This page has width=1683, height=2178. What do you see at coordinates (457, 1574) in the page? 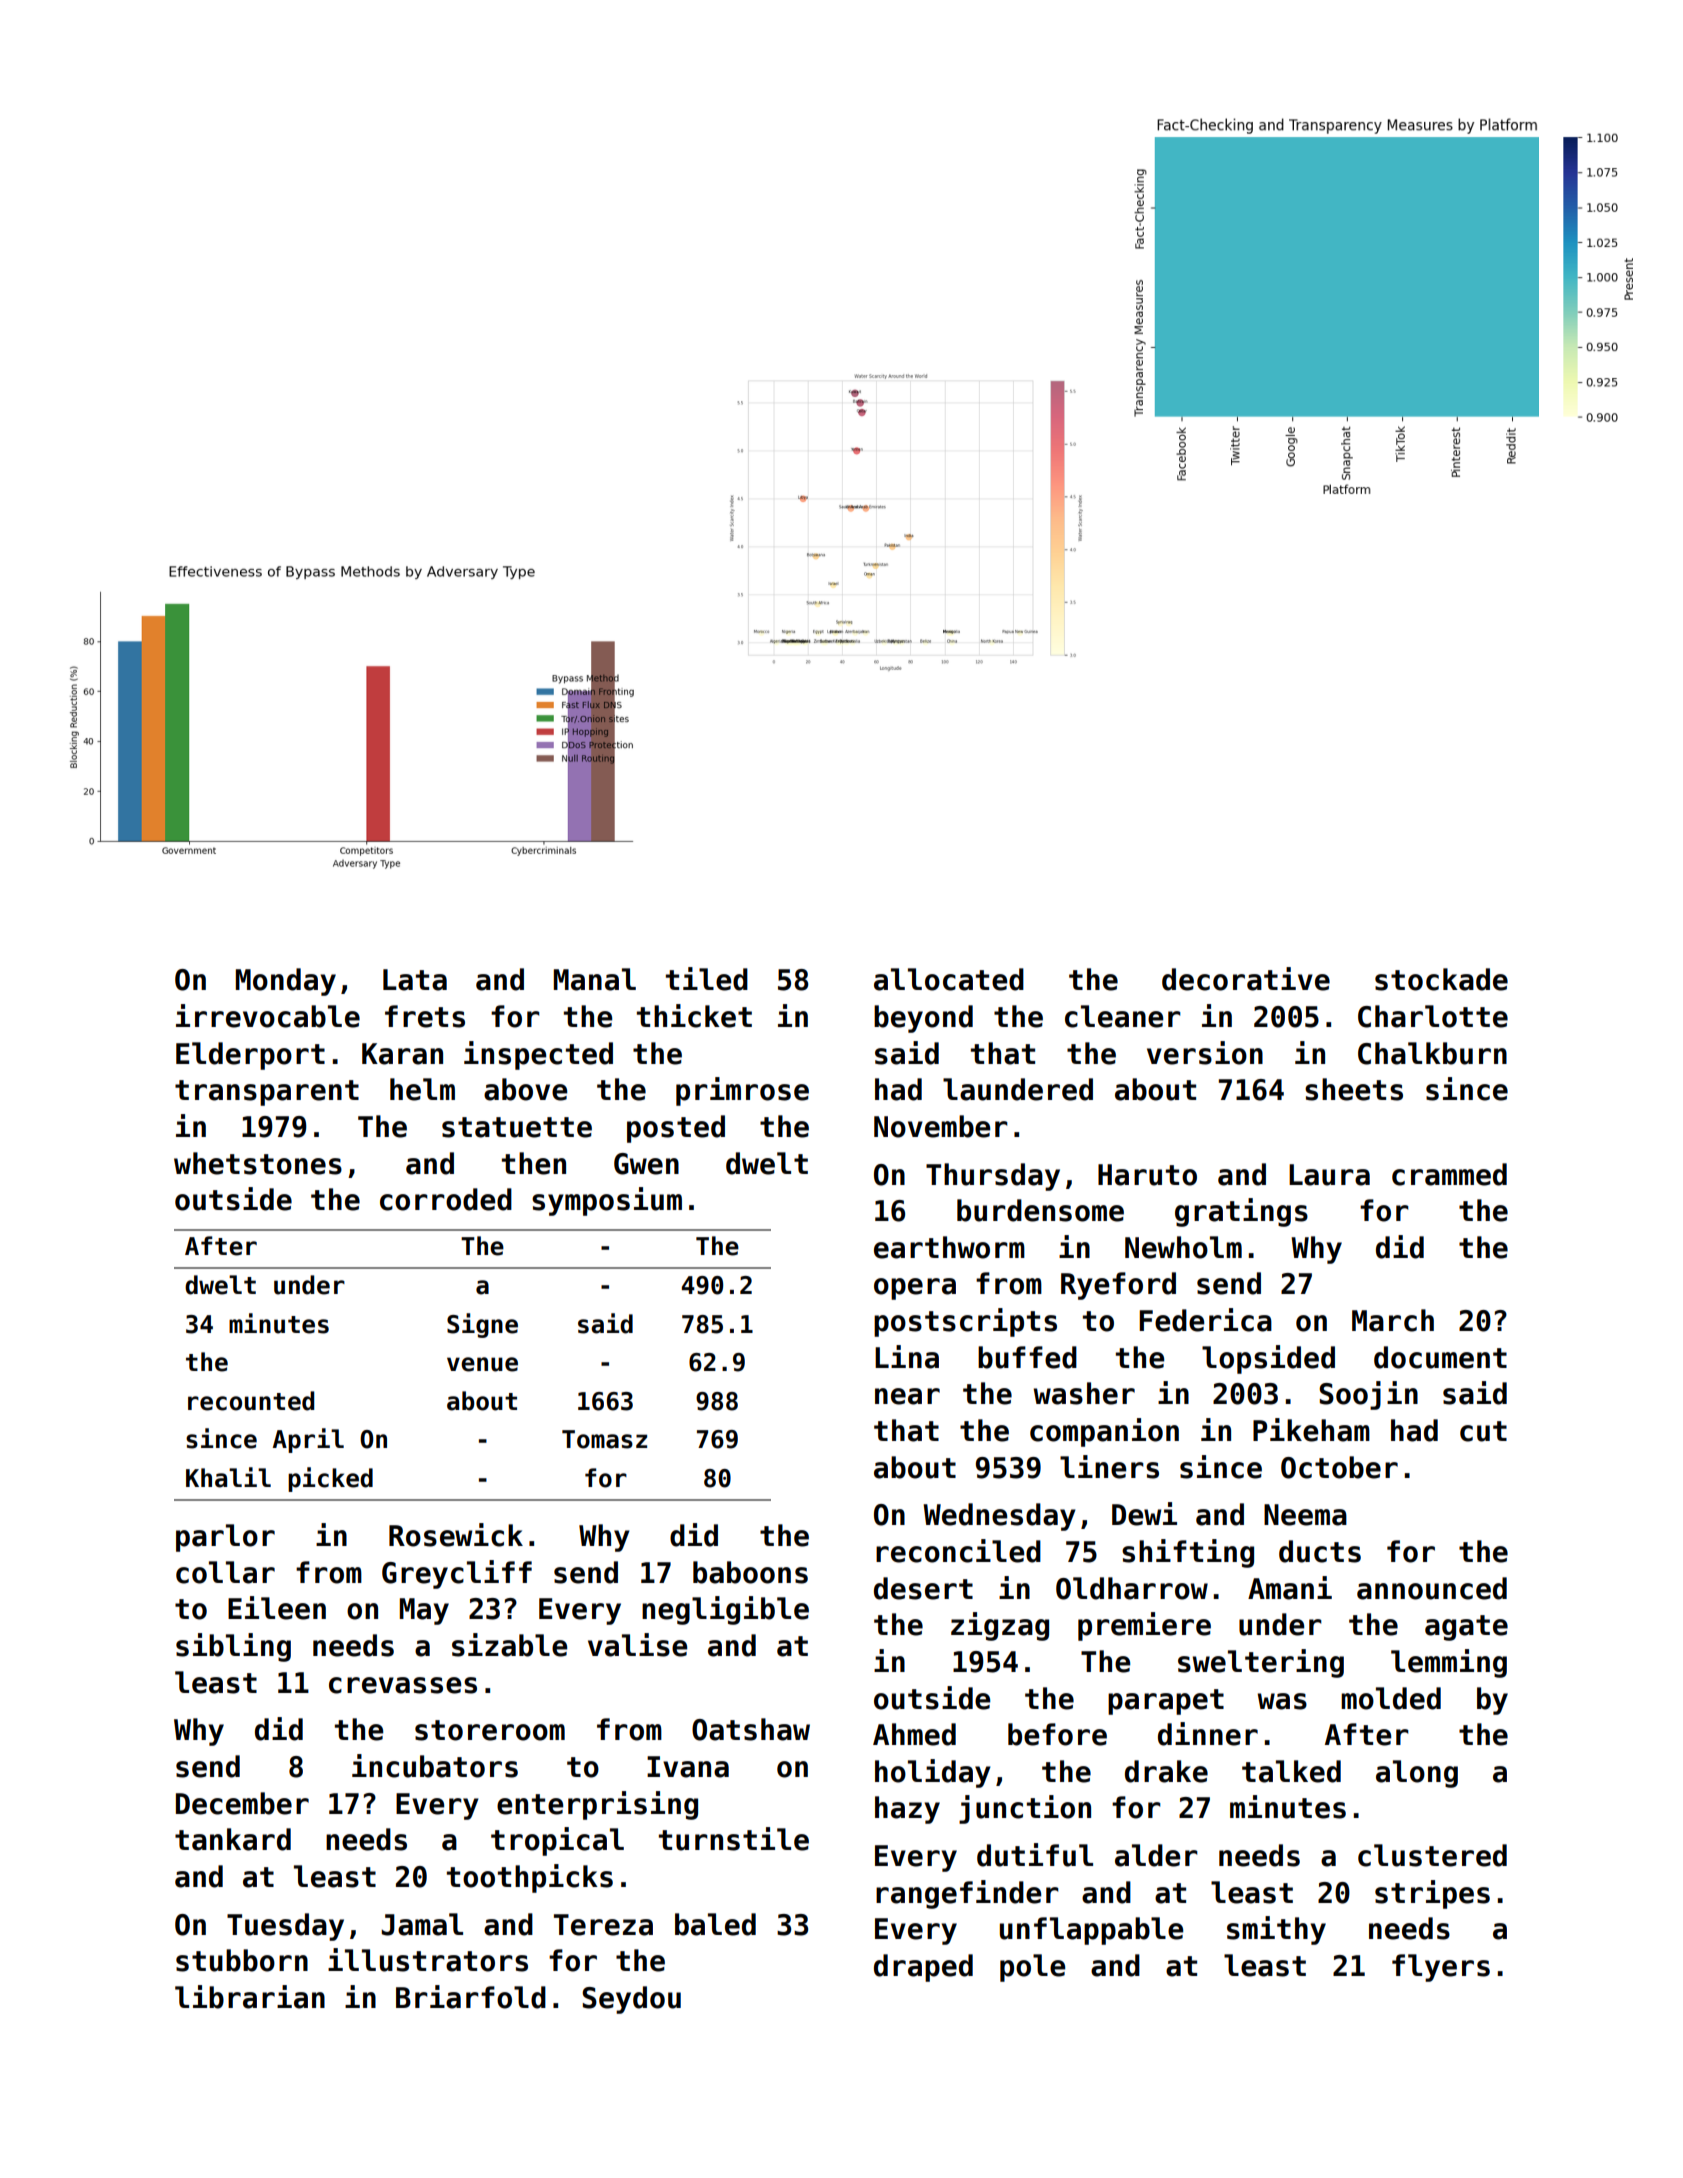
I see `Greycliff` at bounding box center [457, 1574].
